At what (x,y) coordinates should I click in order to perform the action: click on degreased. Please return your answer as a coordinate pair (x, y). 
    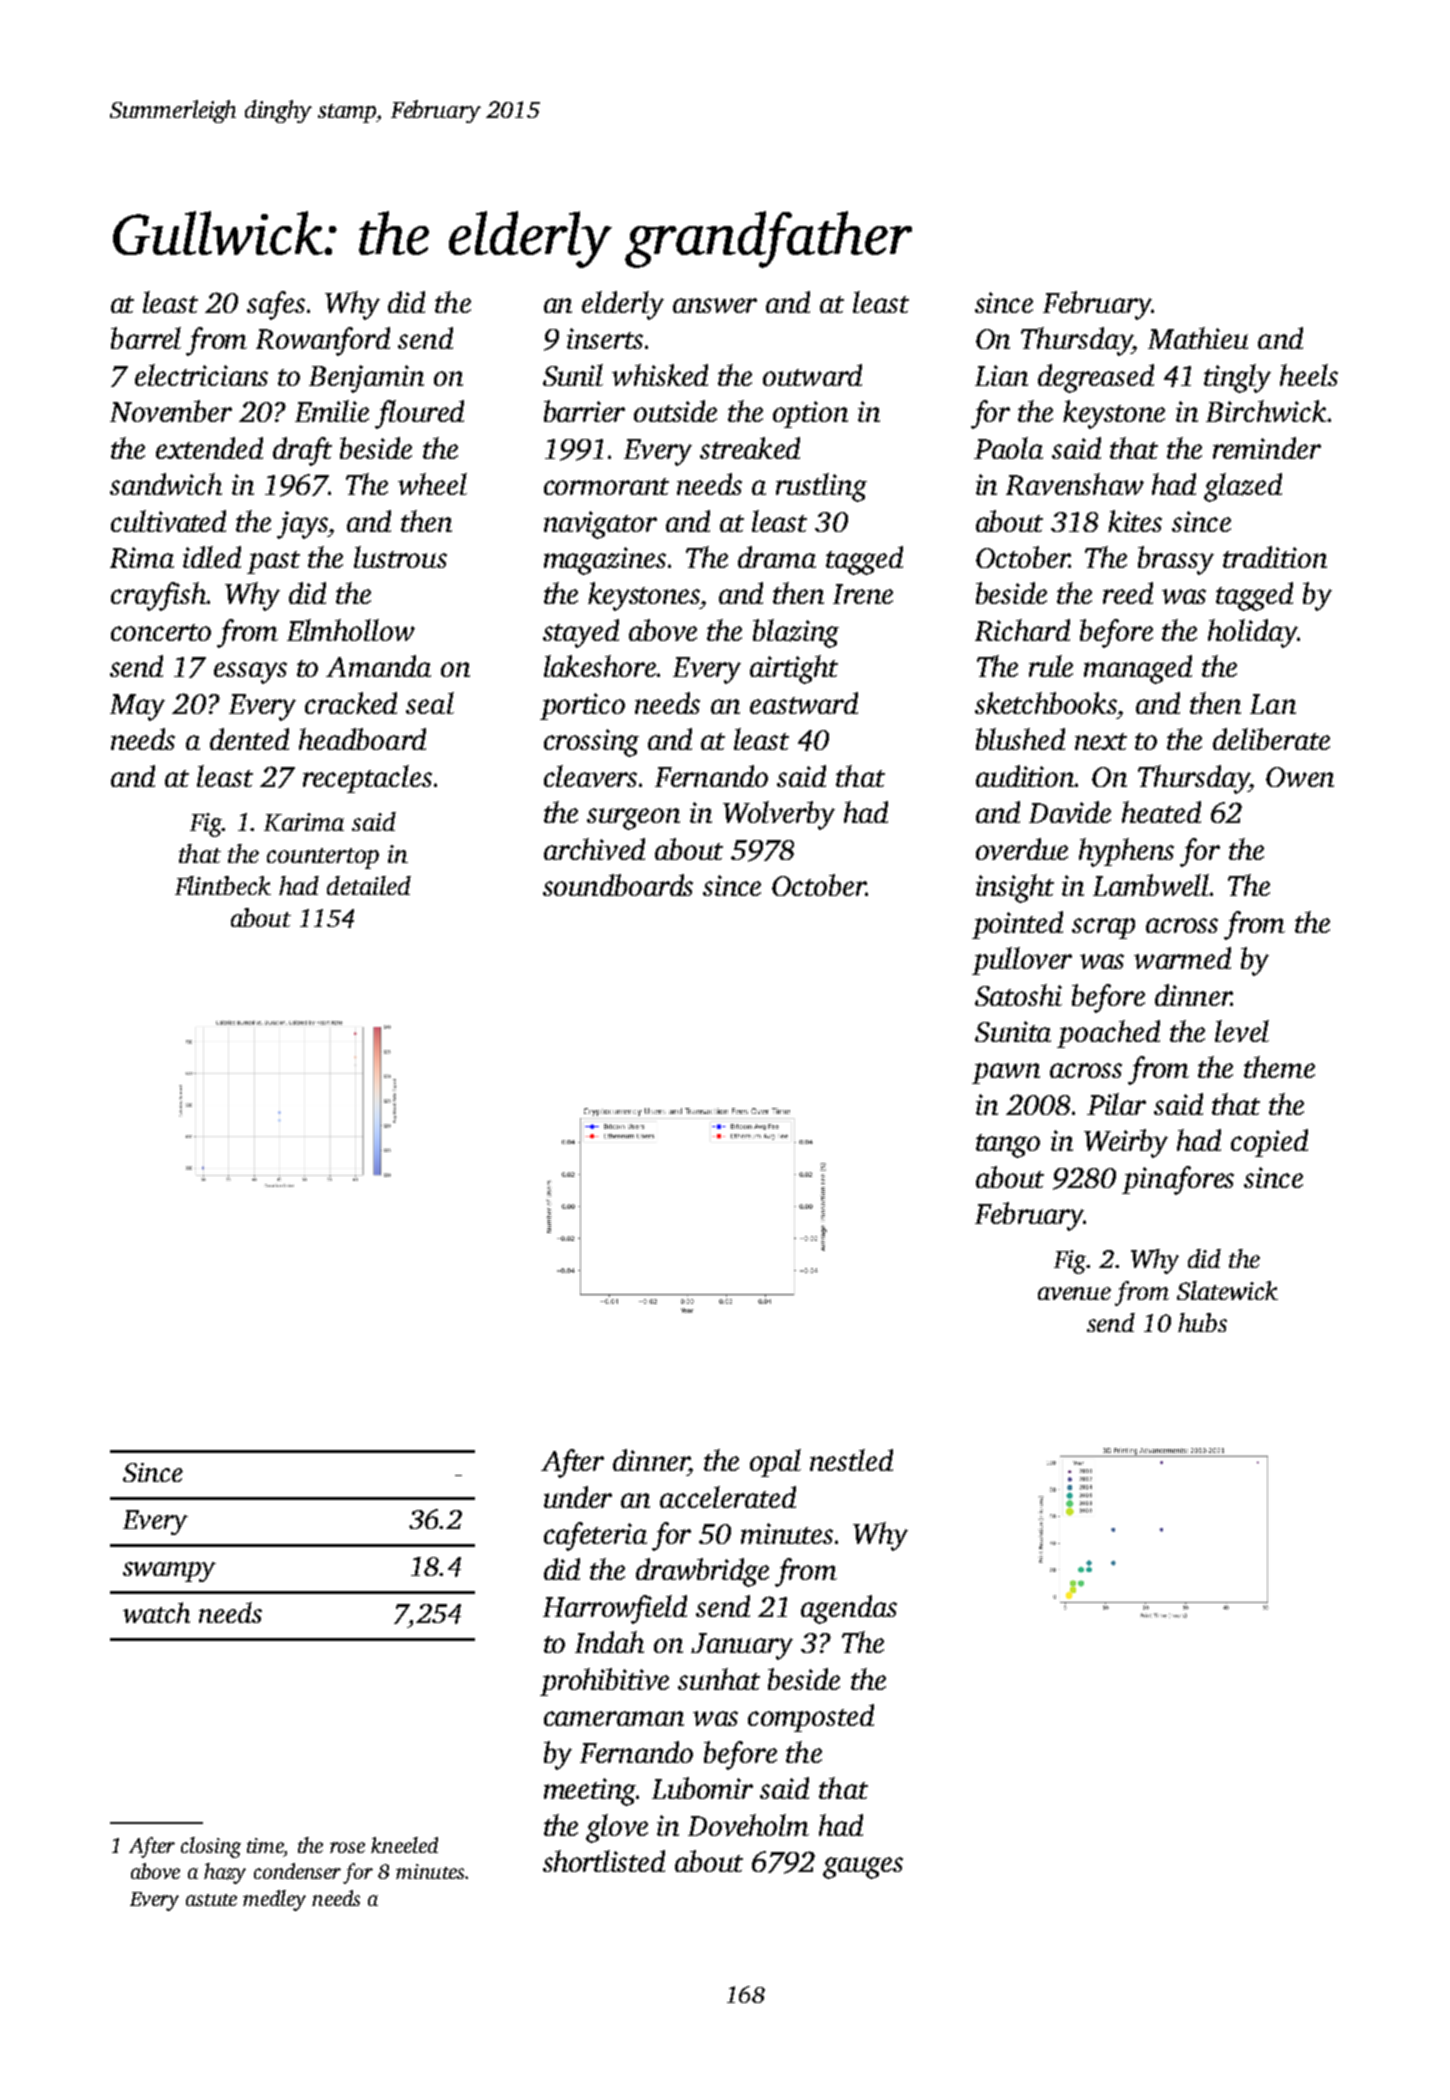
    Looking at the image, I should click on (1096, 378).
